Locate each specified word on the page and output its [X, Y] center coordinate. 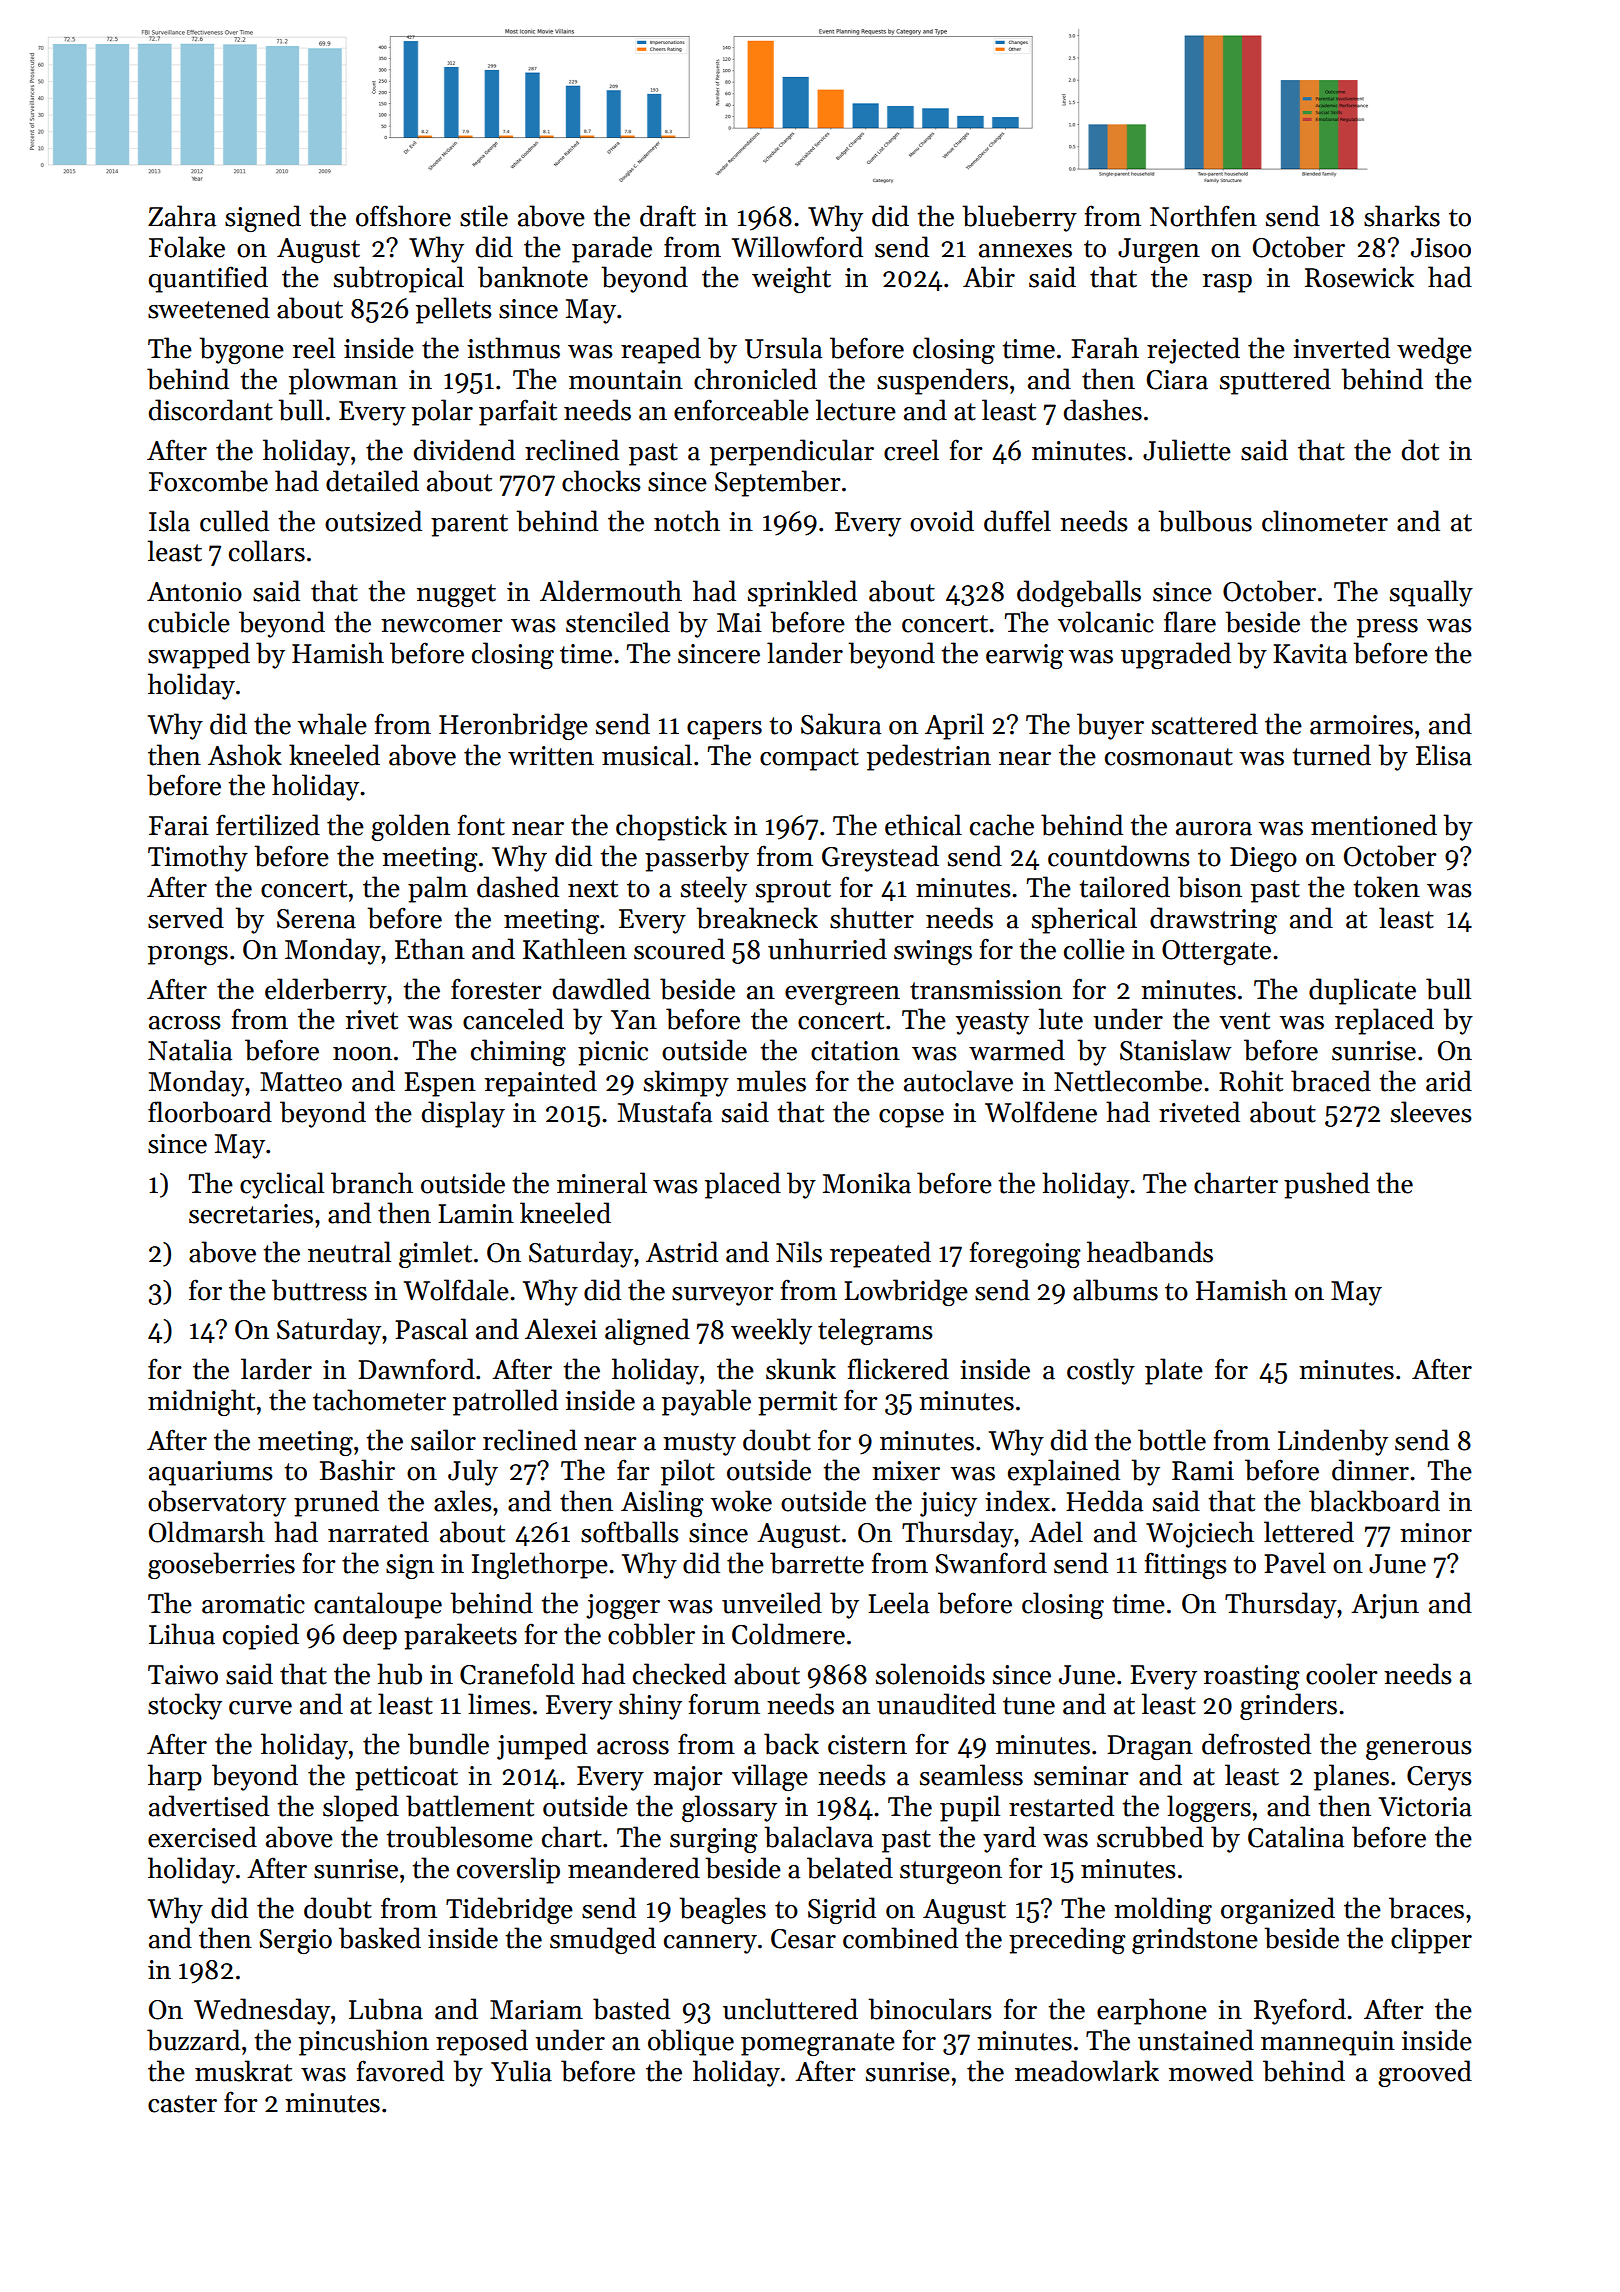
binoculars [930, 2009]
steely [714, 889]
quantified [208, 279]
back [791, 1744]
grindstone [1195, 1940]
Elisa [1444, 755]
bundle [448, 1744]
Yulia [521, 2071]
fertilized [268, 825]
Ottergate [1216, 952]
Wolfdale [456, 1290]
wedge [1434, 350]
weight [791, 279]
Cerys [1439, 1778]
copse [911, 1118]
